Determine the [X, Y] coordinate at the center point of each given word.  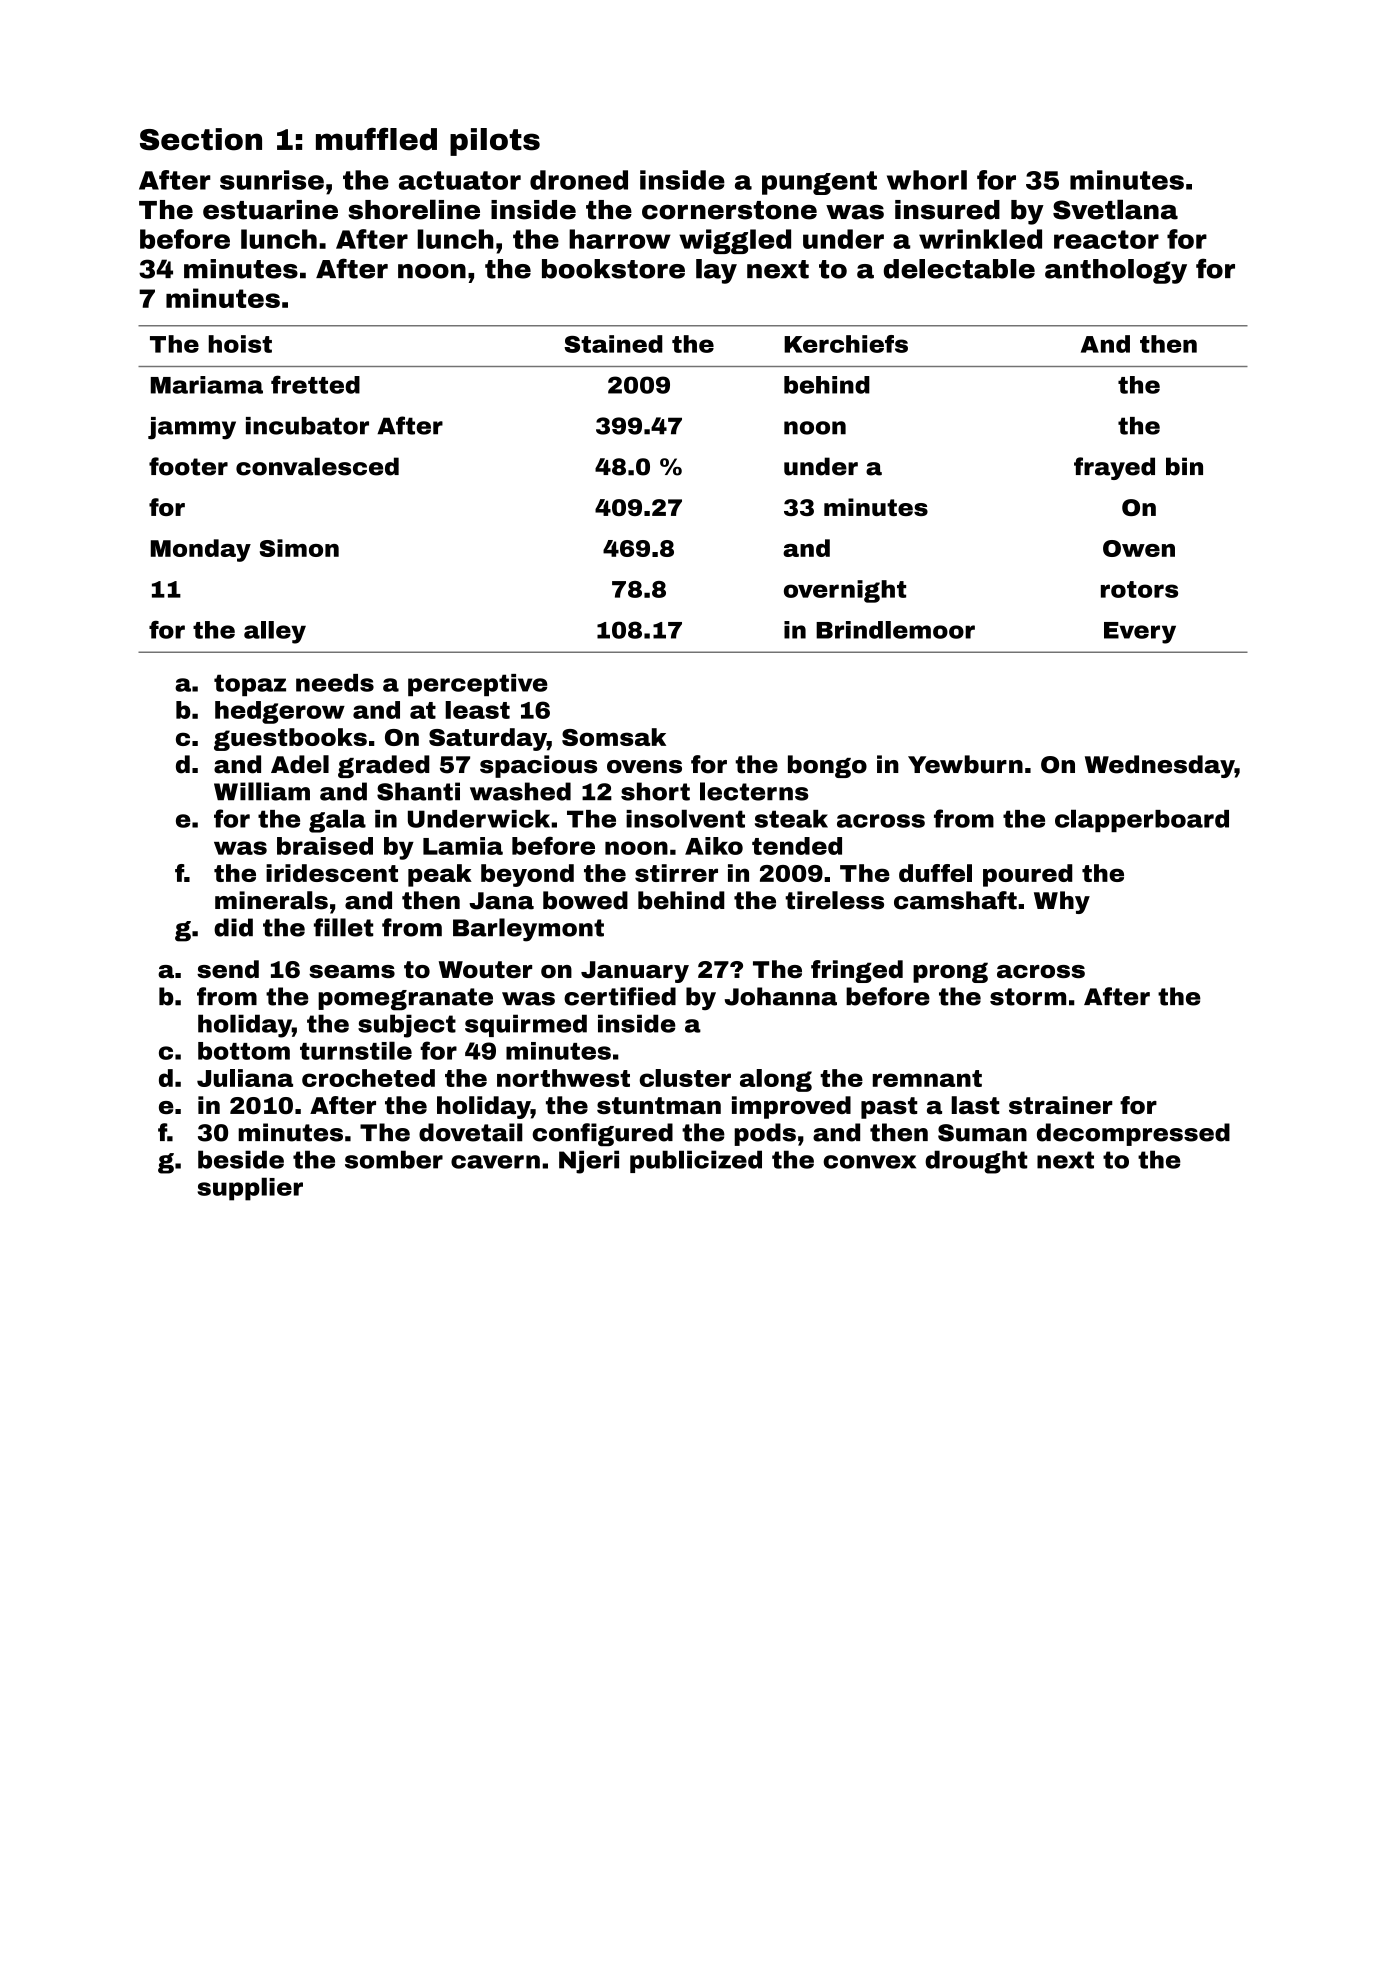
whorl [927, 180]
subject [407, 1026]
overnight [845, 591]
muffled [376, 139]
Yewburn [965, 764]
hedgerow [280, 712]
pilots [495, 142]
